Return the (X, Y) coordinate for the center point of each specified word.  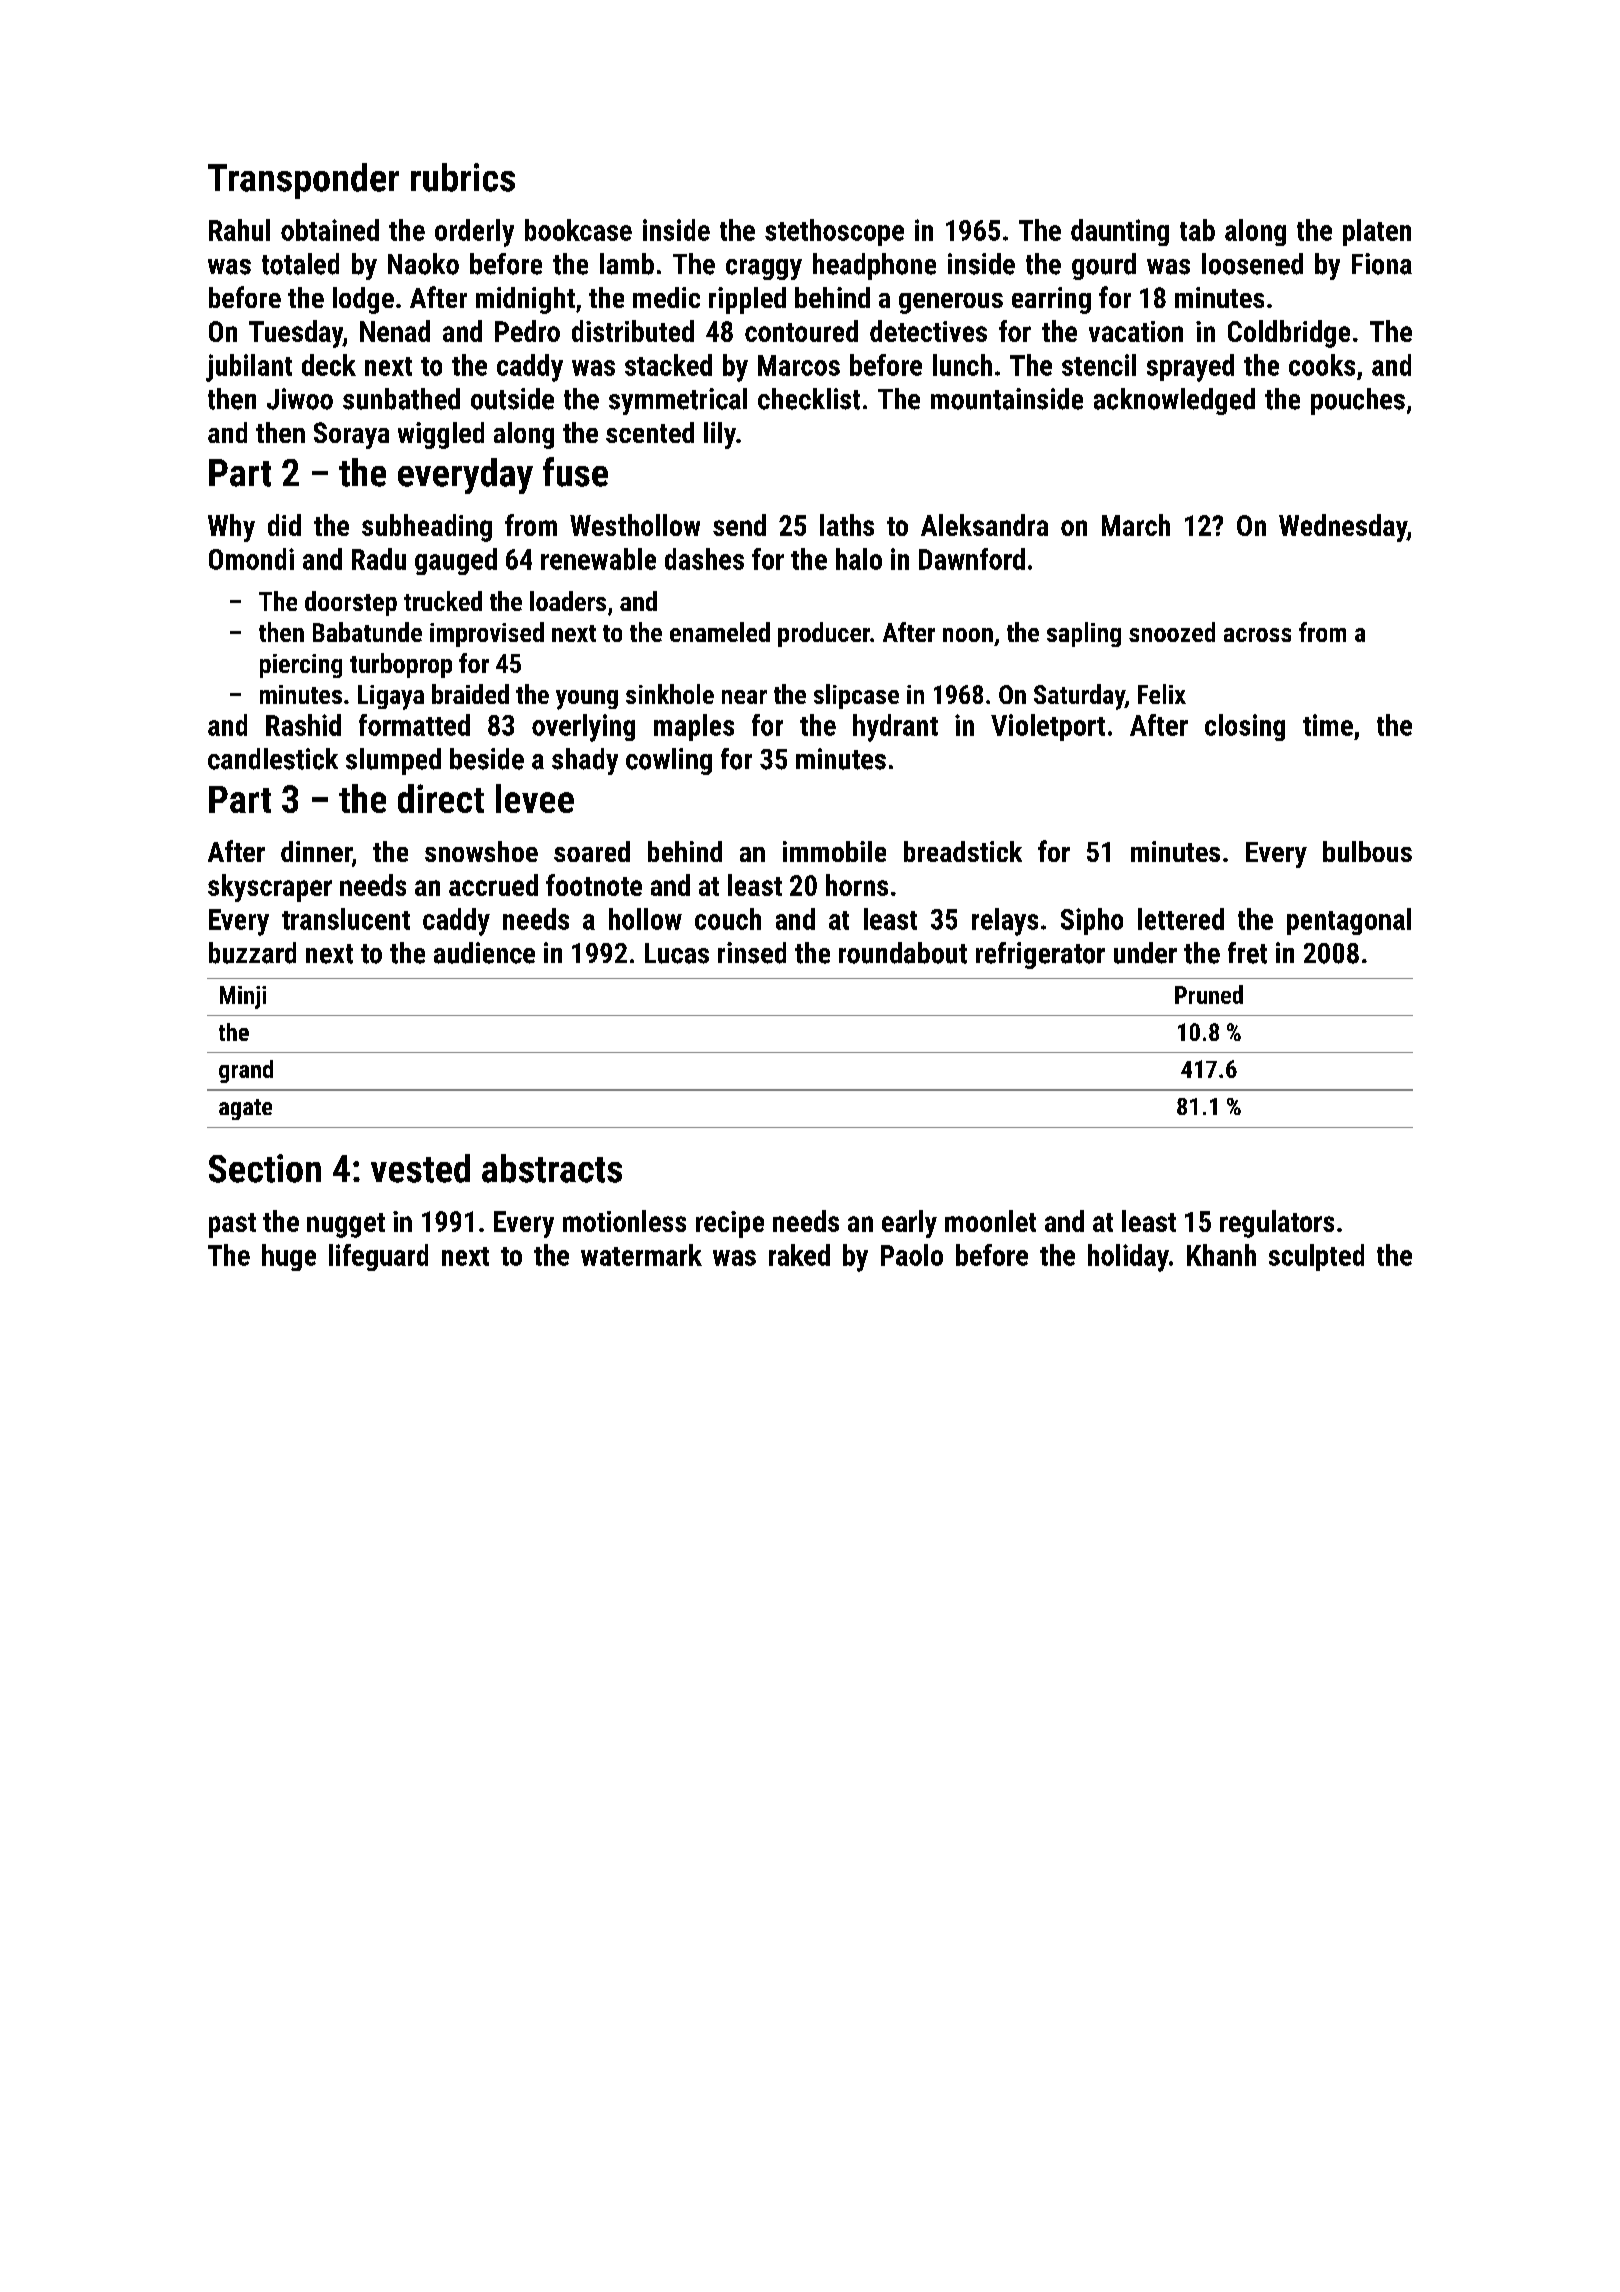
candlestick (273, 759)
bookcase (578, 230)
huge (289, 1257)
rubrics (463, 177)
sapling (1084, 634)
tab (1197, 230)
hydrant (895, 728)
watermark (641, 1255)
